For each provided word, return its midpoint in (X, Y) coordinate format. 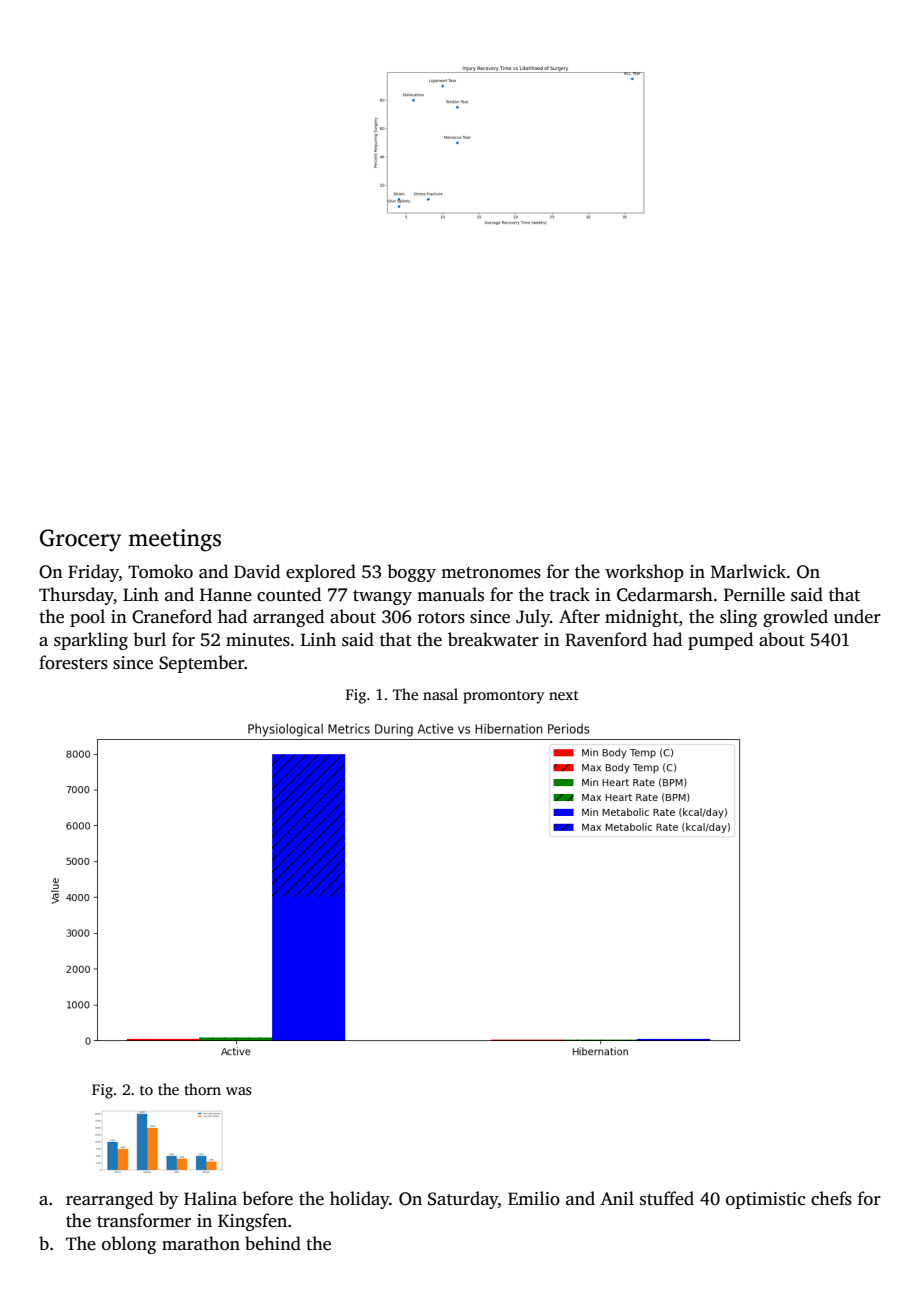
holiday (359, 1200)
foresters (73, 662)
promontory (503, 697)
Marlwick (748, 571)
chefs (831, 1198)
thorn (202, 1089)
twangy (382, 597)
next (564, 695)
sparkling (91, 641)
